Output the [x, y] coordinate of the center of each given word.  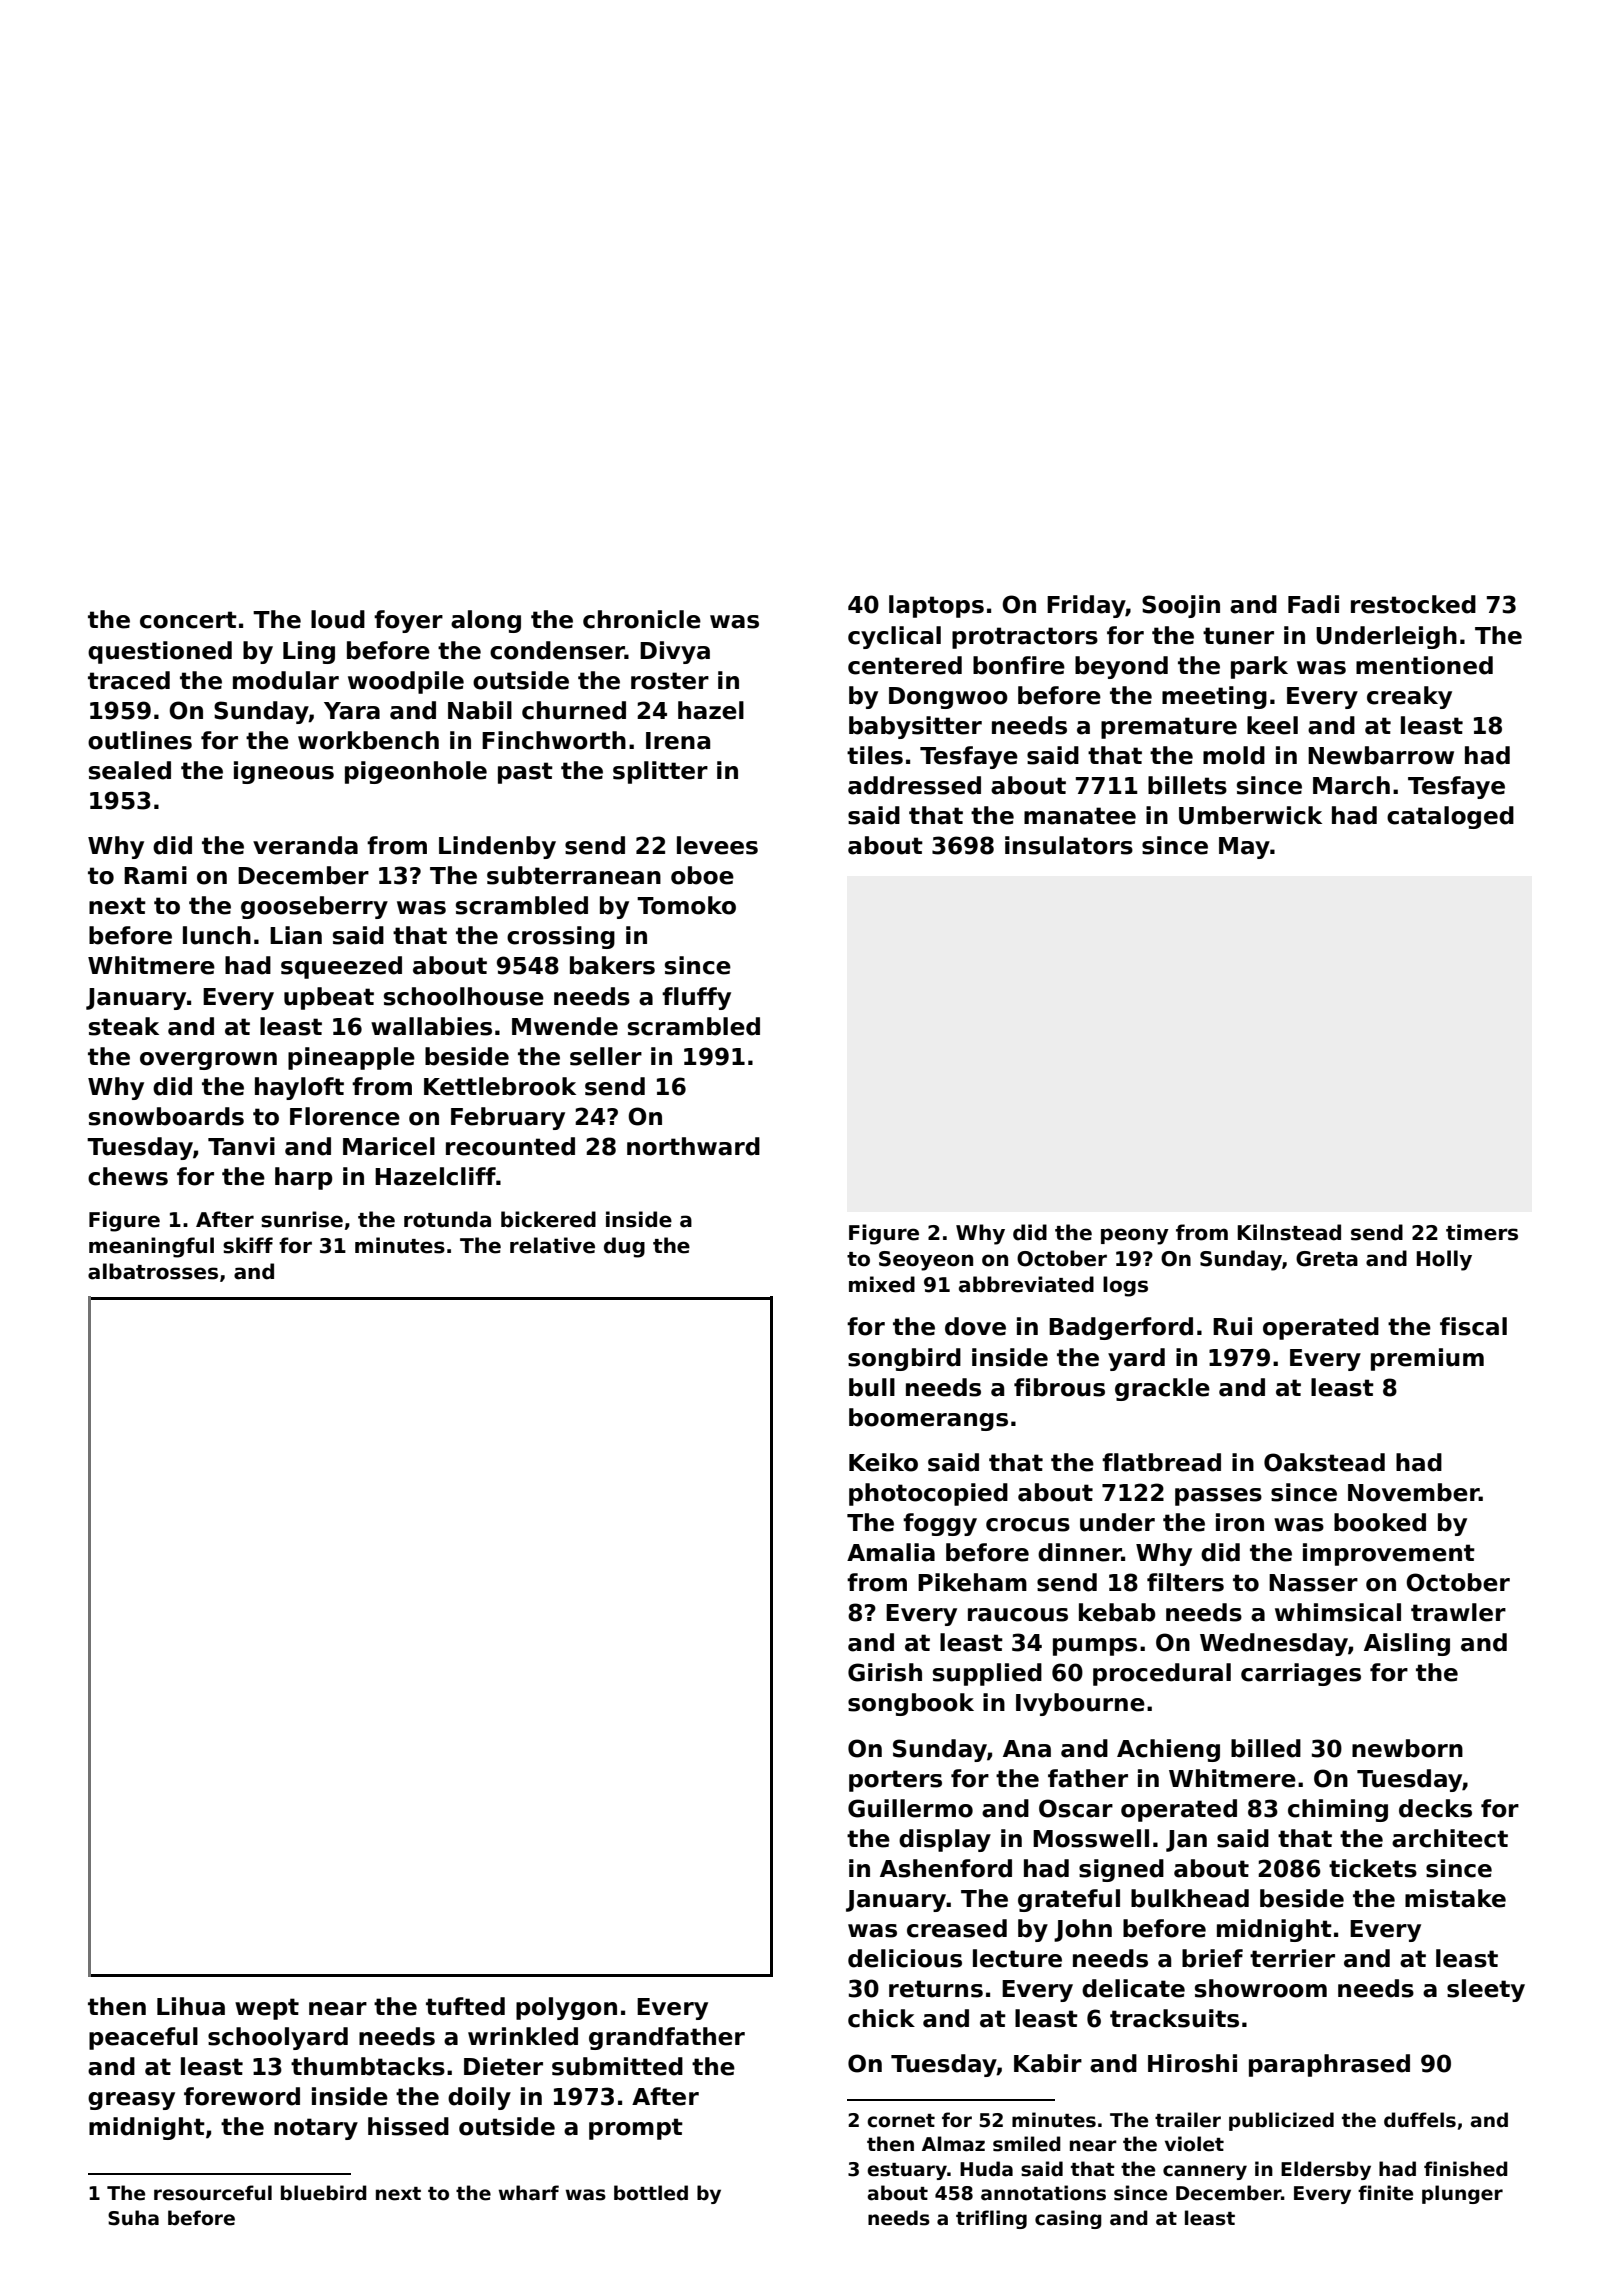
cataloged [1450, 817]
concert [188, 620]
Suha [133, 2218]
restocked [1413, 604]
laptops [936, 606]
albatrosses [153, 1271]
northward [693, 1146]
